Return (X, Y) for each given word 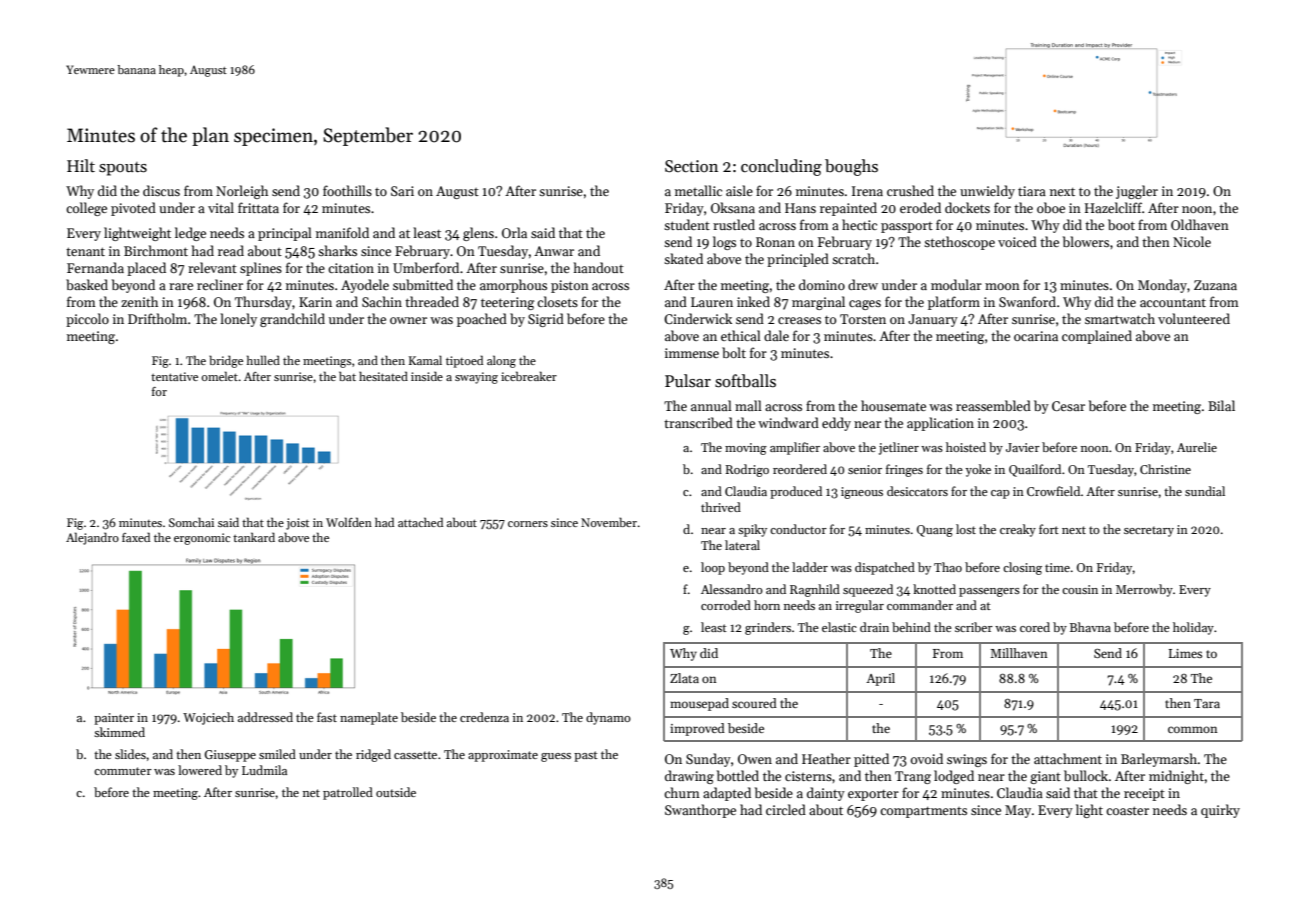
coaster (1127, 810)
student (687, 224)
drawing (689, 777)
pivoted (133, 209)
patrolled (348, 793)
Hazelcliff (1113, 207)
